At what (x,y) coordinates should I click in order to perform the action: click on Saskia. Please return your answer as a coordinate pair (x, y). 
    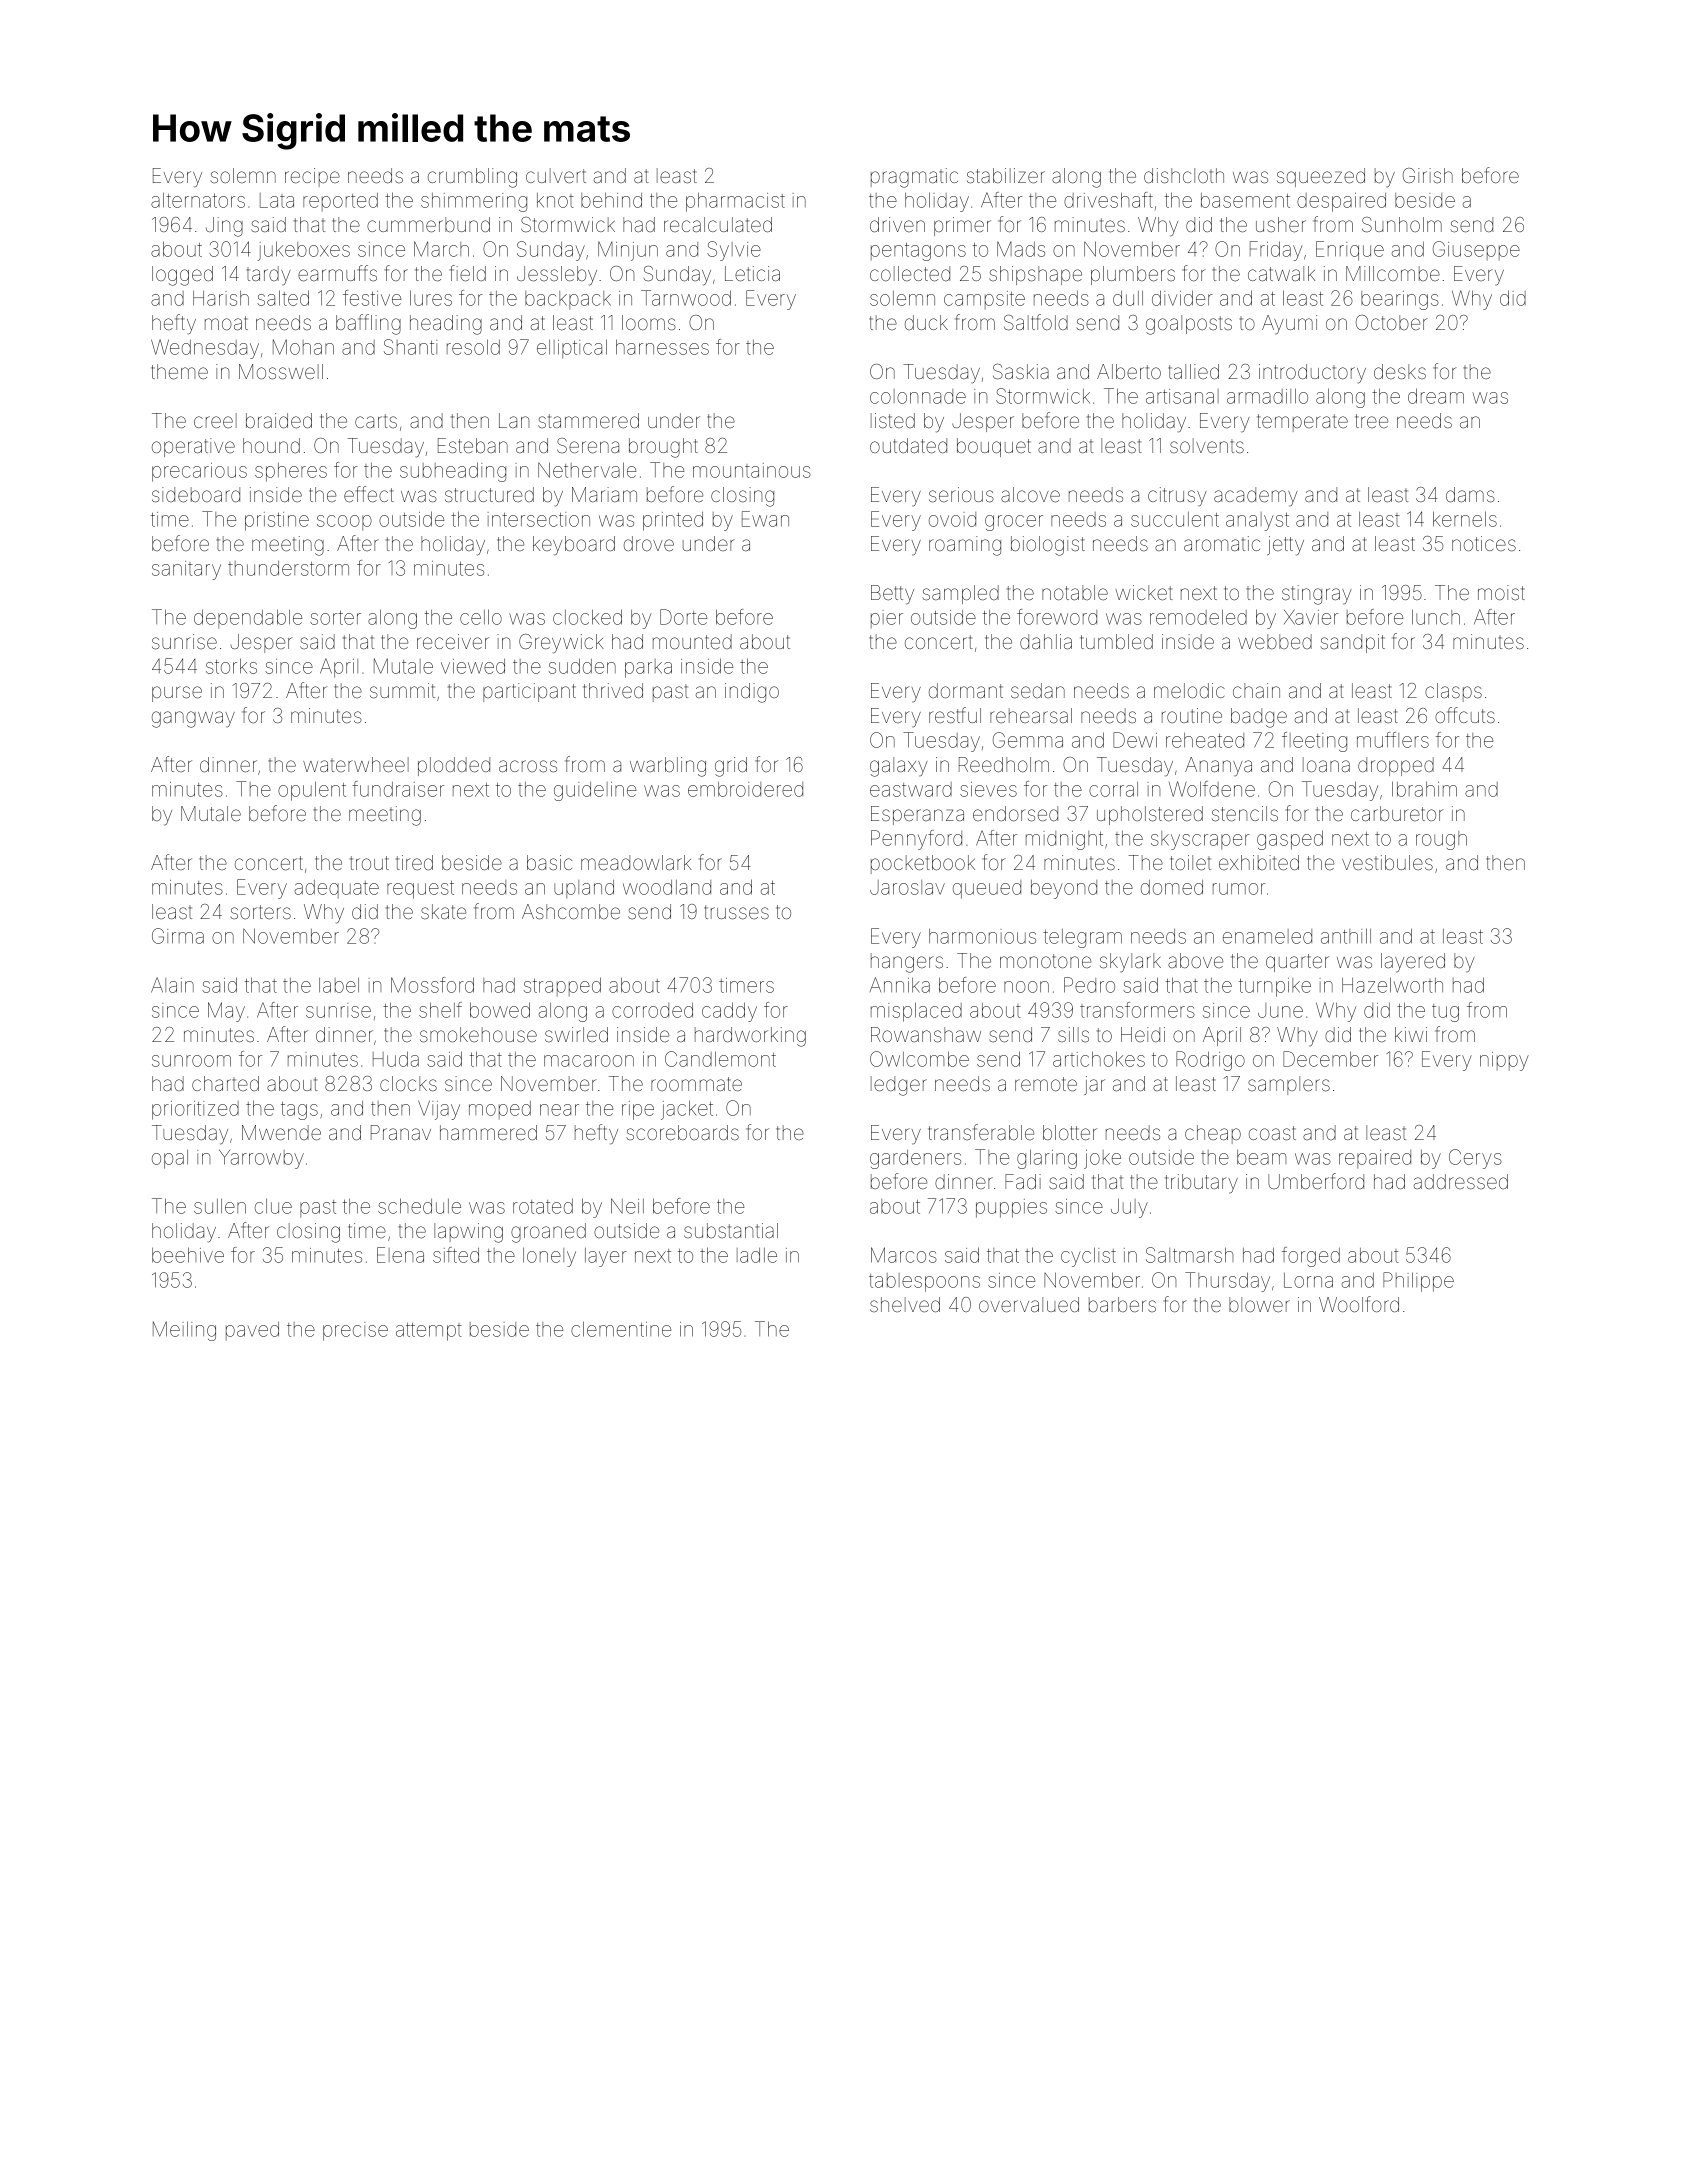
    Looking at the image, I should click on (1021, 371).
